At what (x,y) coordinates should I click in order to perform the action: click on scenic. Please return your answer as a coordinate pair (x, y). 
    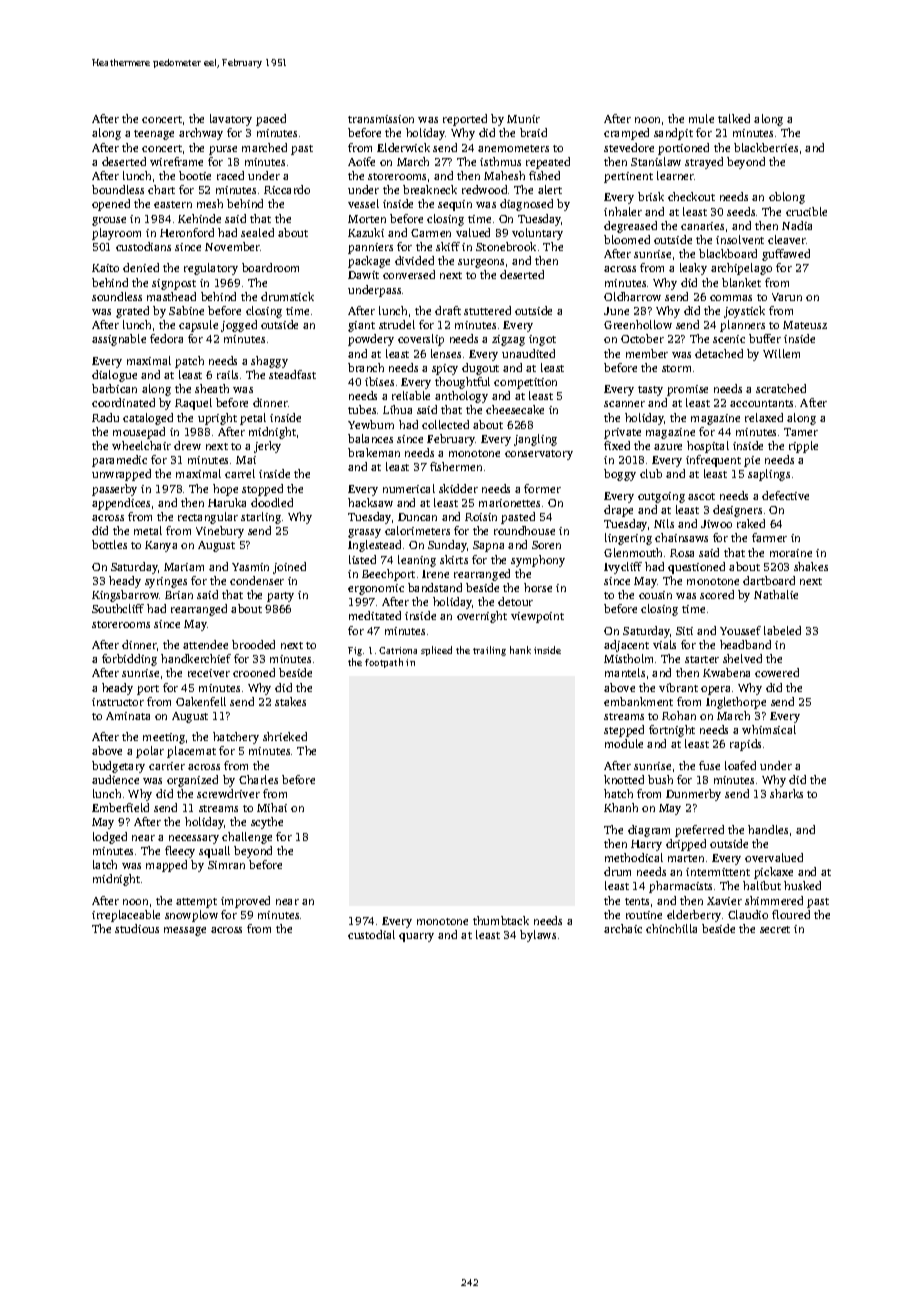
    Looking at the image, I should click on (729, 339).
